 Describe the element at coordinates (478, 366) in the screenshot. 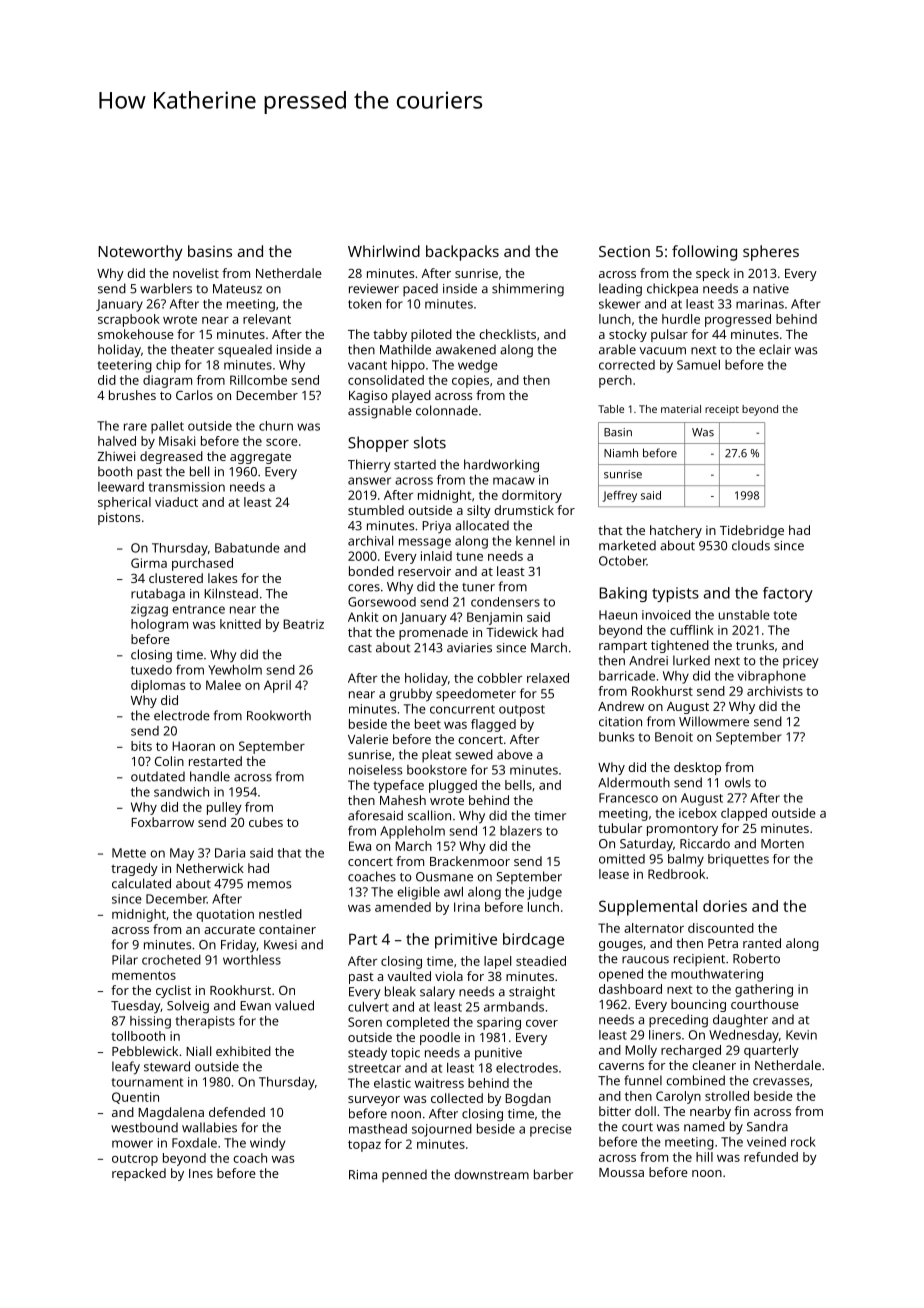

I see `wedge` at that location.
